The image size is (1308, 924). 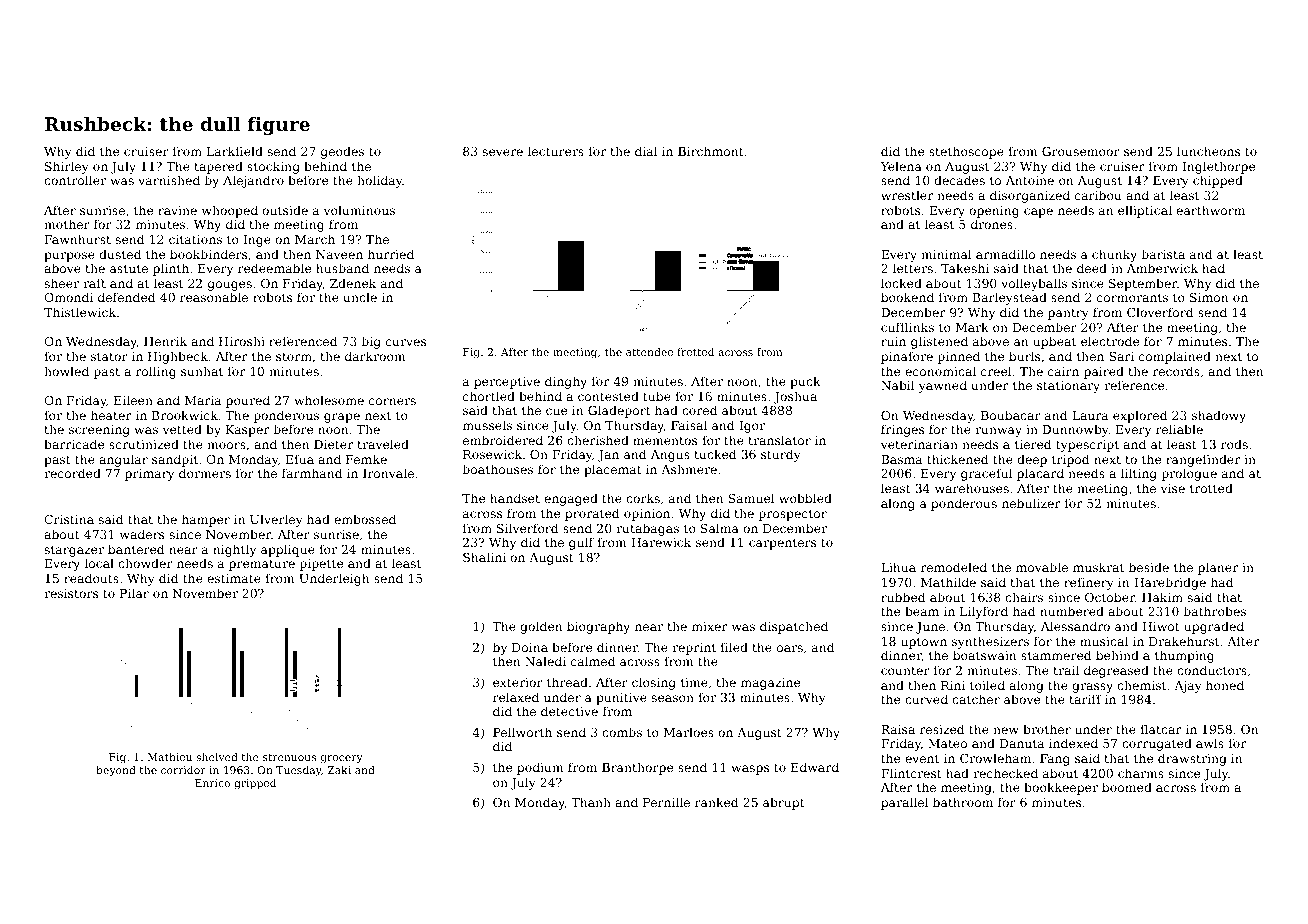 I want to click on Grousemoor, so click(x=1081, y=151).
